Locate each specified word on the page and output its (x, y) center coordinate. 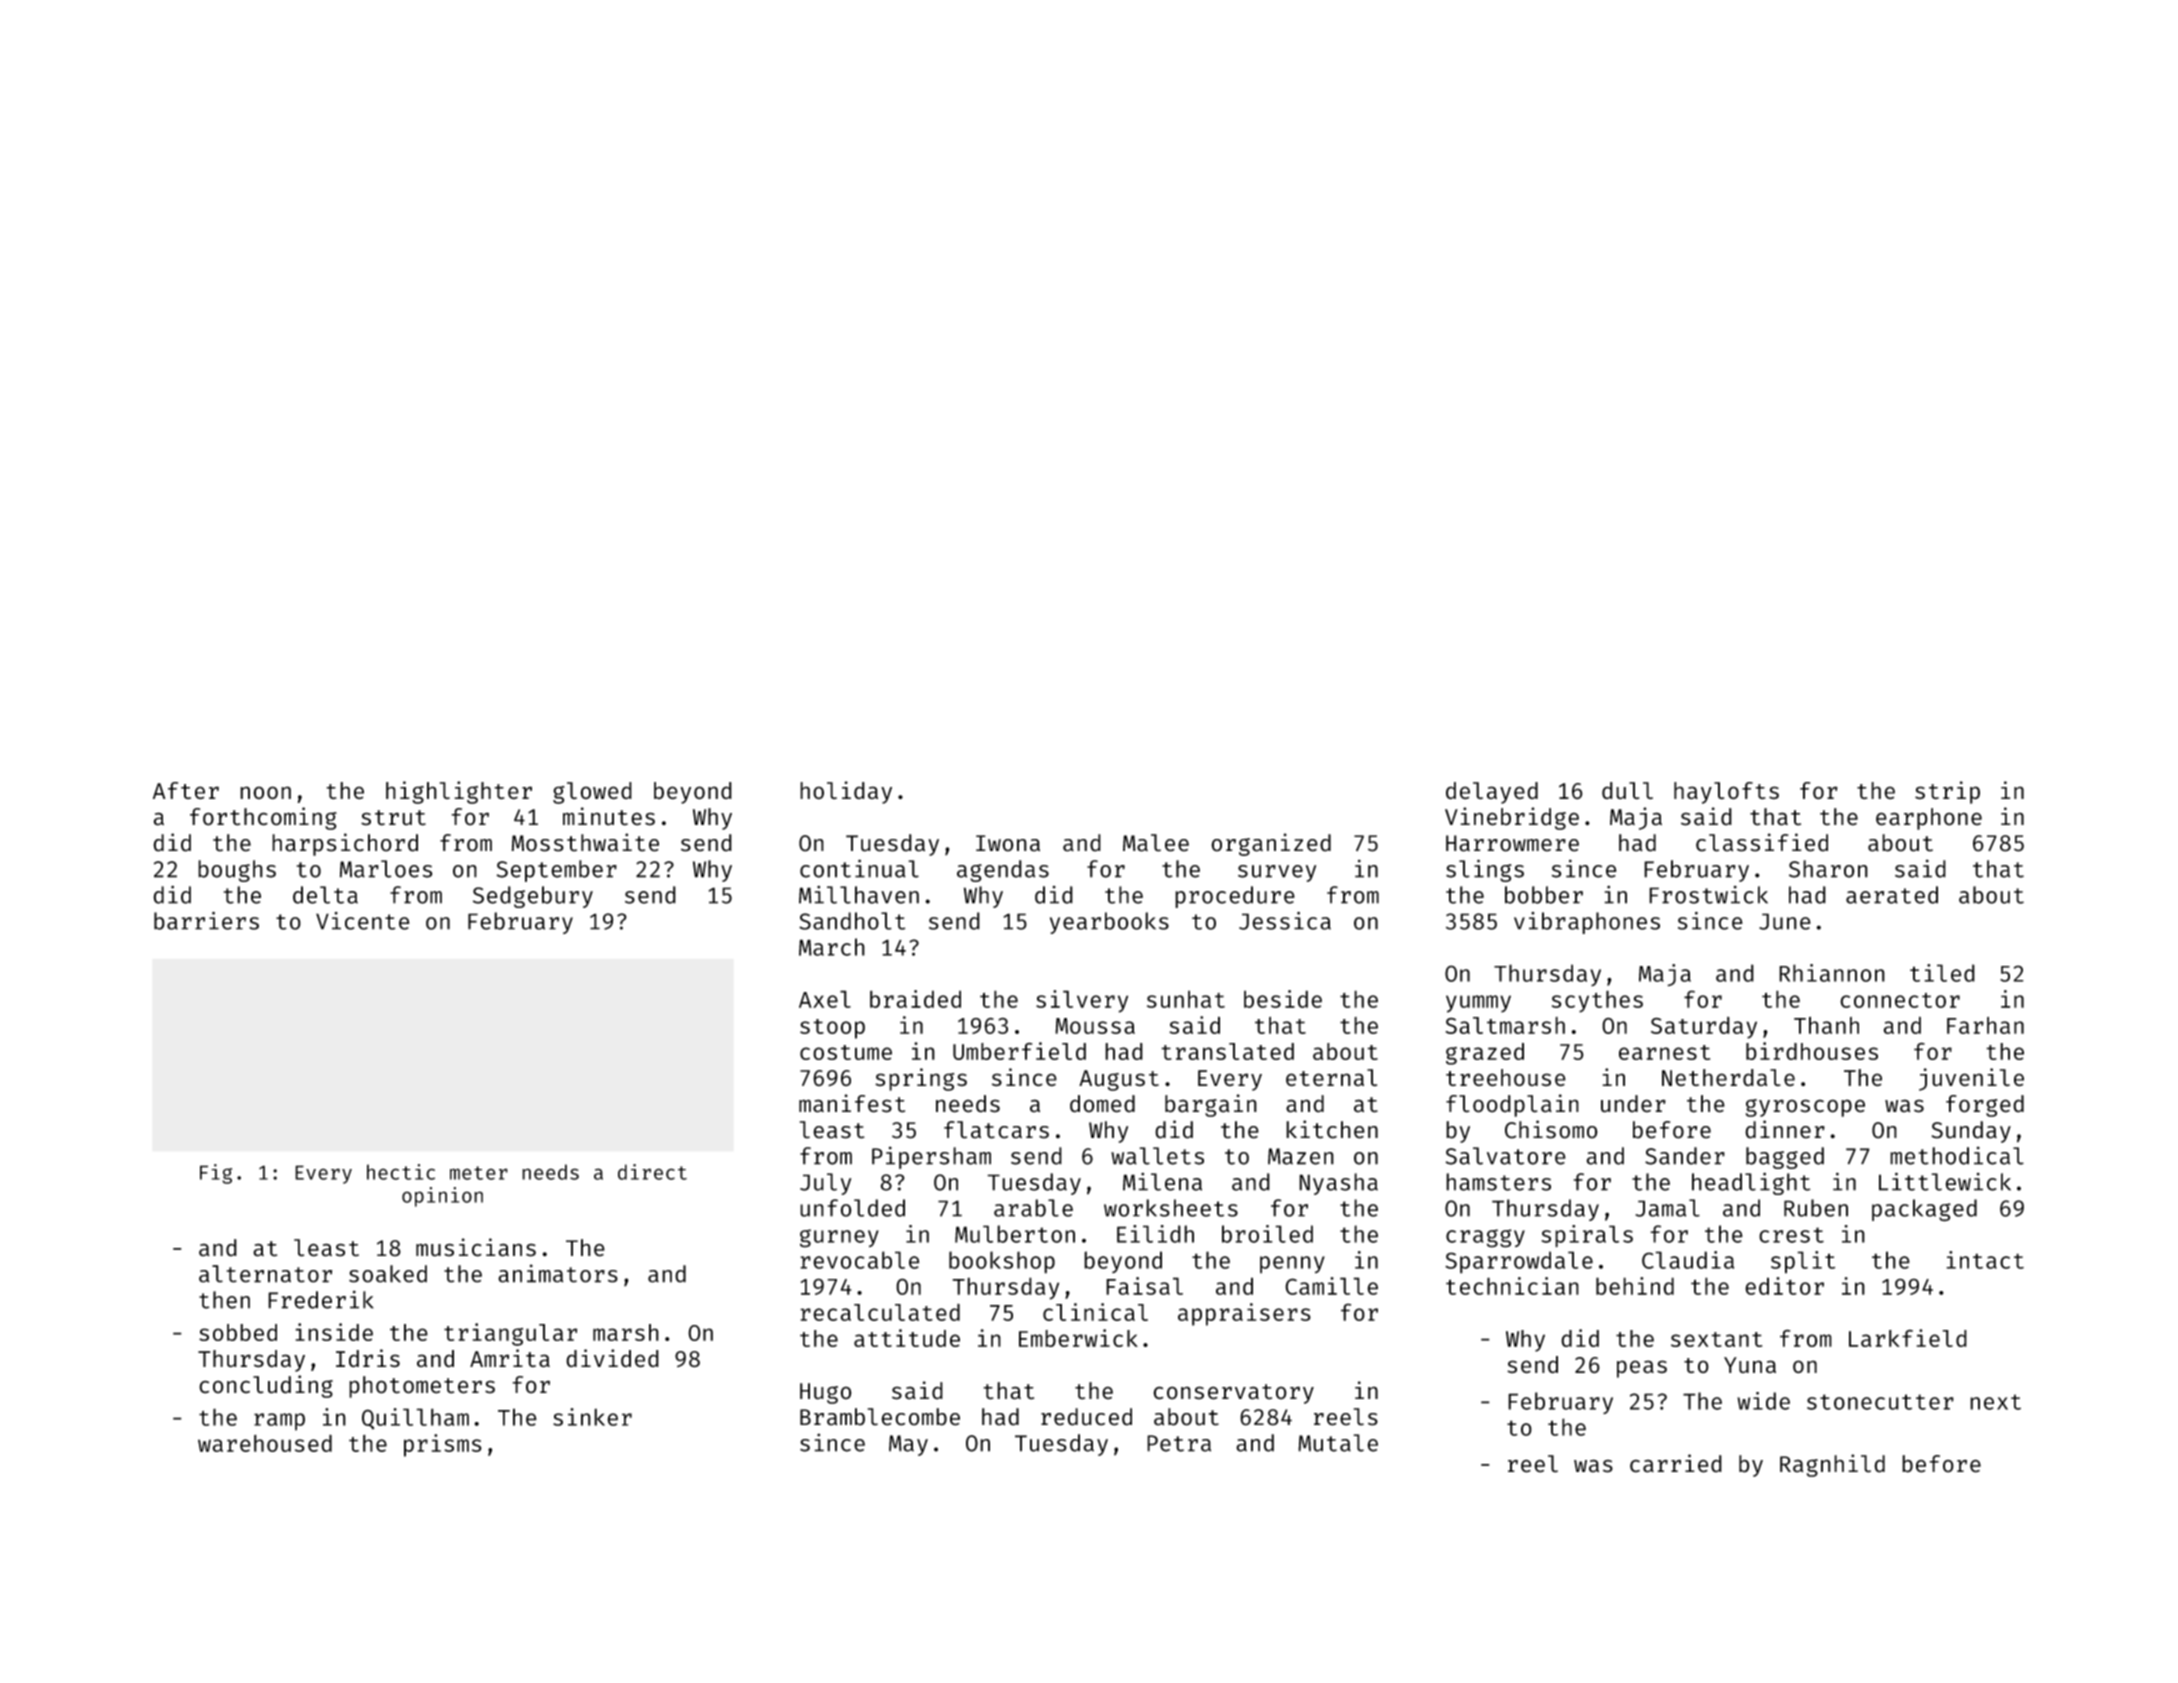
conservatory (1233, 1394)
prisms (443, 1445)
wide (1763, 1401)
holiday (846, 792)
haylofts (1726, 793)
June (1785, 921)
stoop (832, 1029)
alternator (265, 1274)
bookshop (1002, 1262)
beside (1283, 999)
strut (393, 818)
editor (1784, 1286)
